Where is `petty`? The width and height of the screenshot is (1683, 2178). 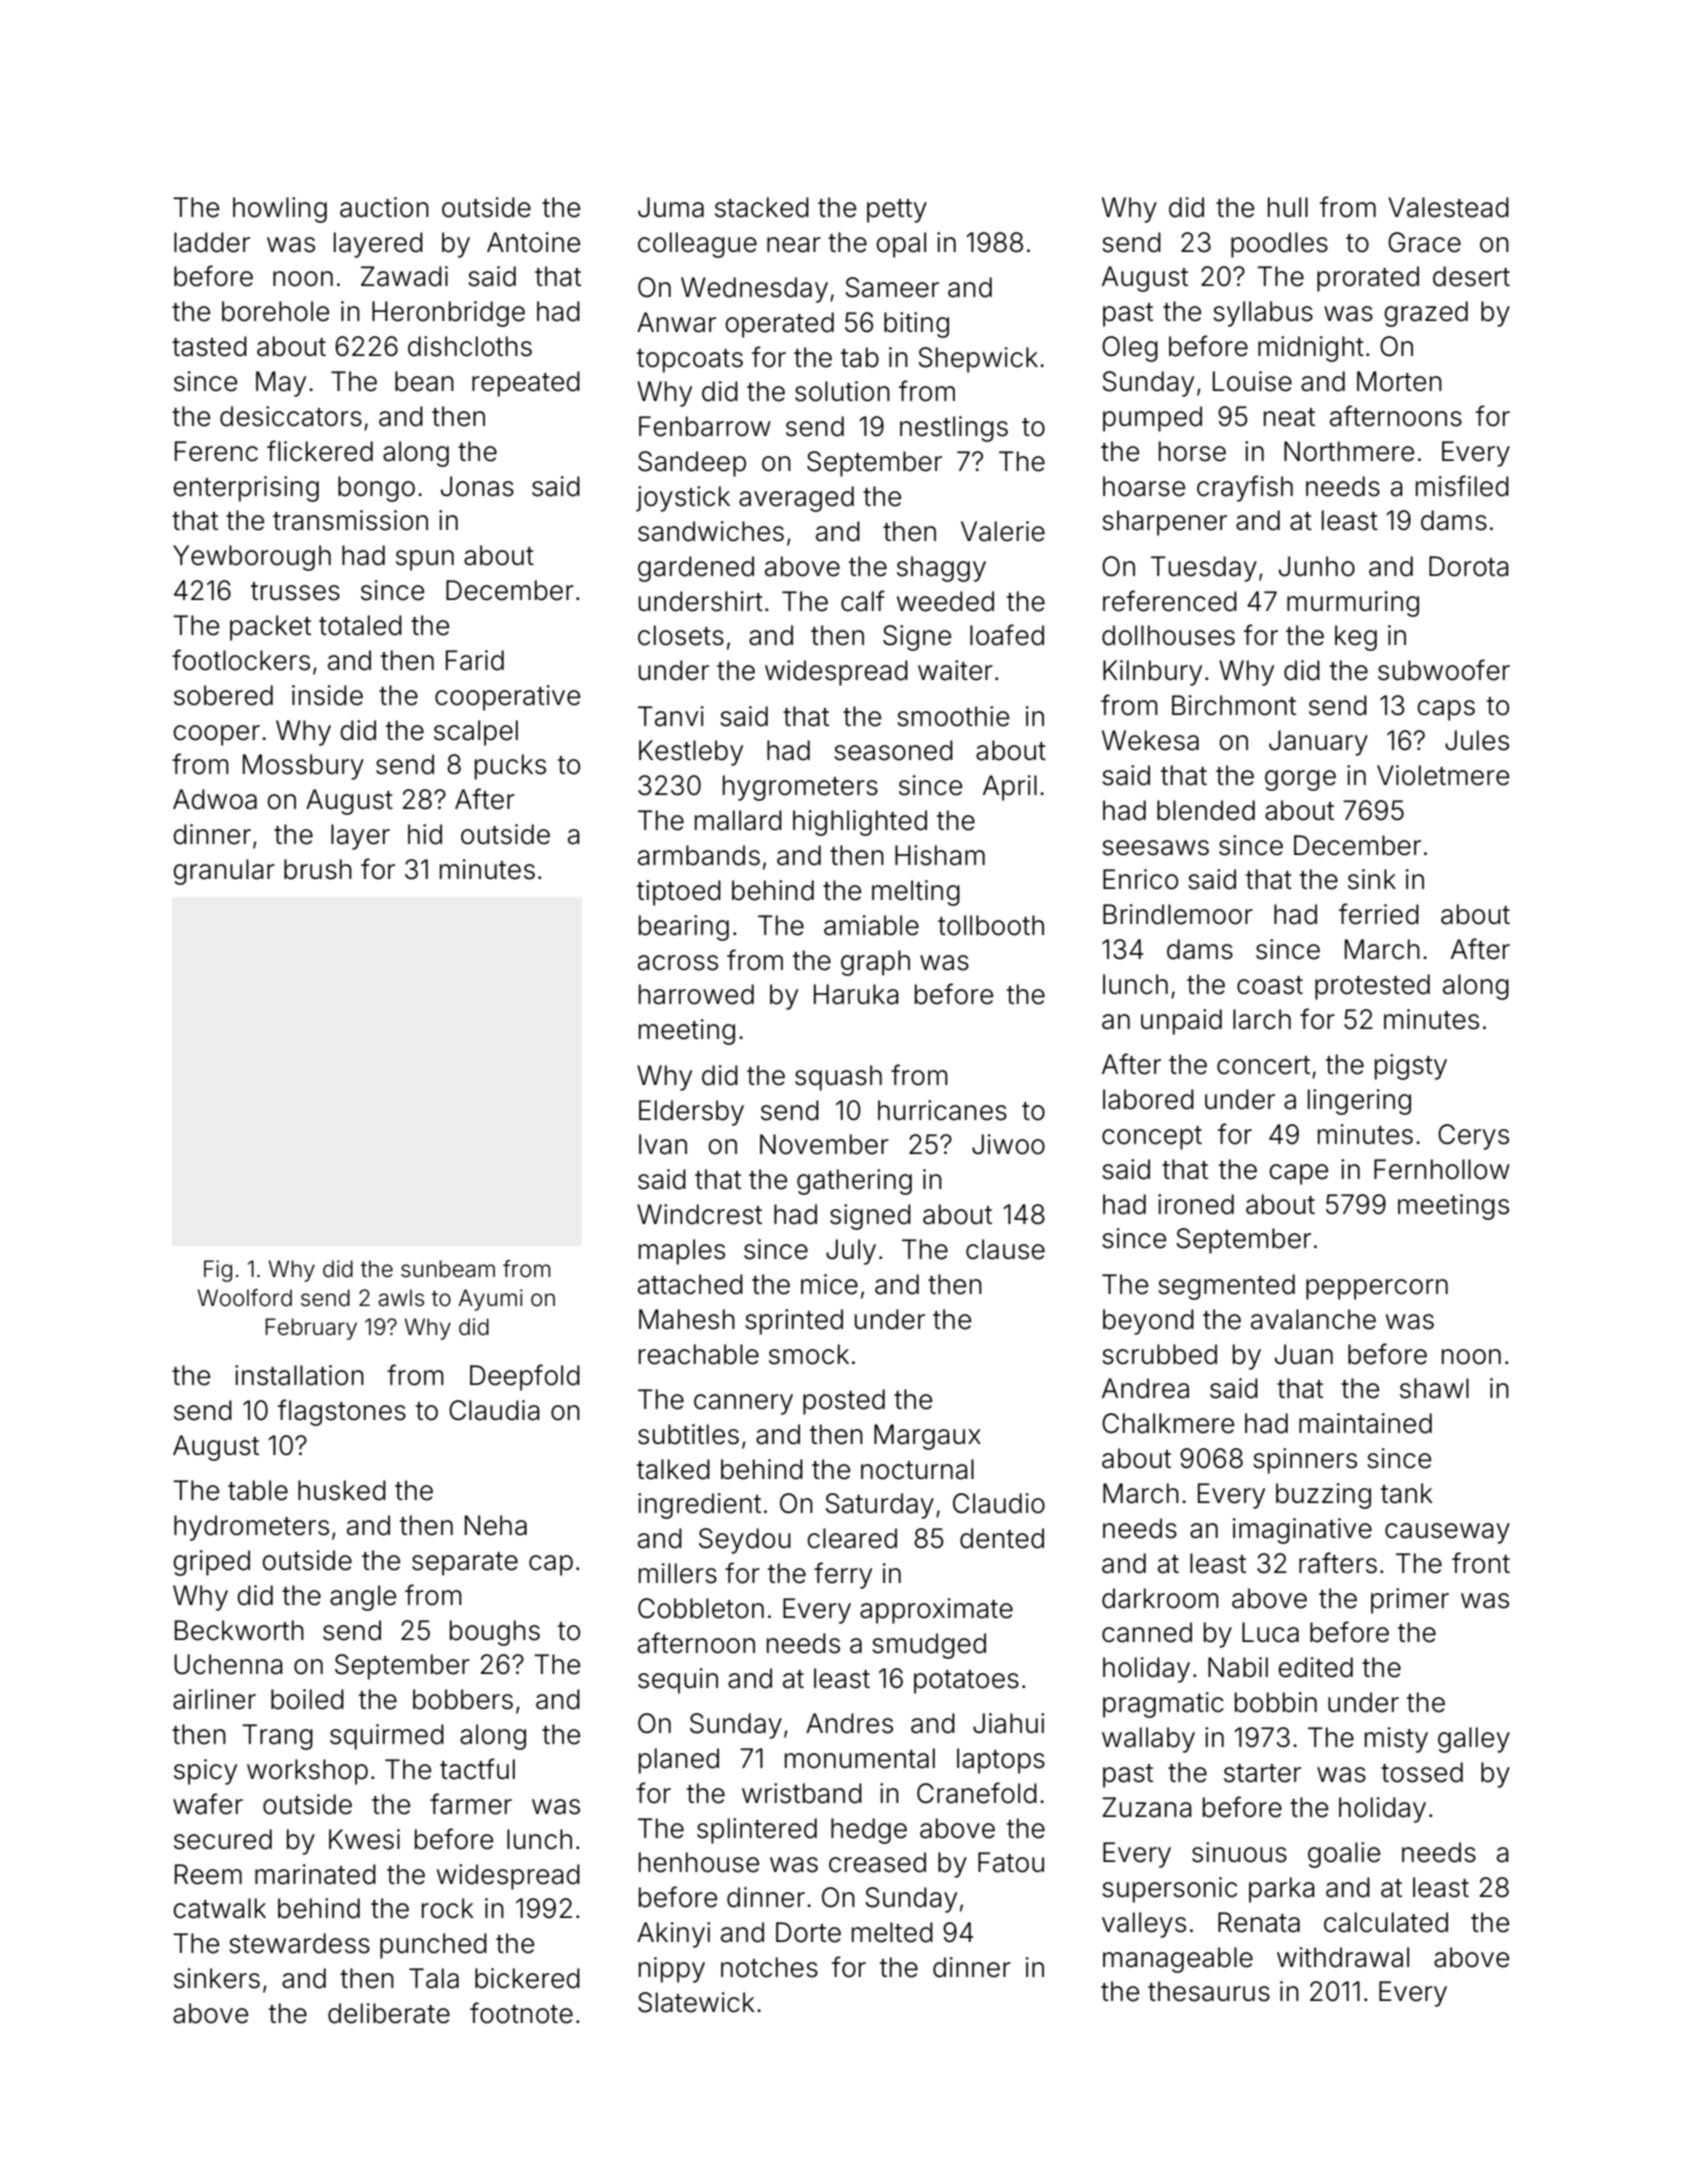 petty is located at coordinates (897, 211).
